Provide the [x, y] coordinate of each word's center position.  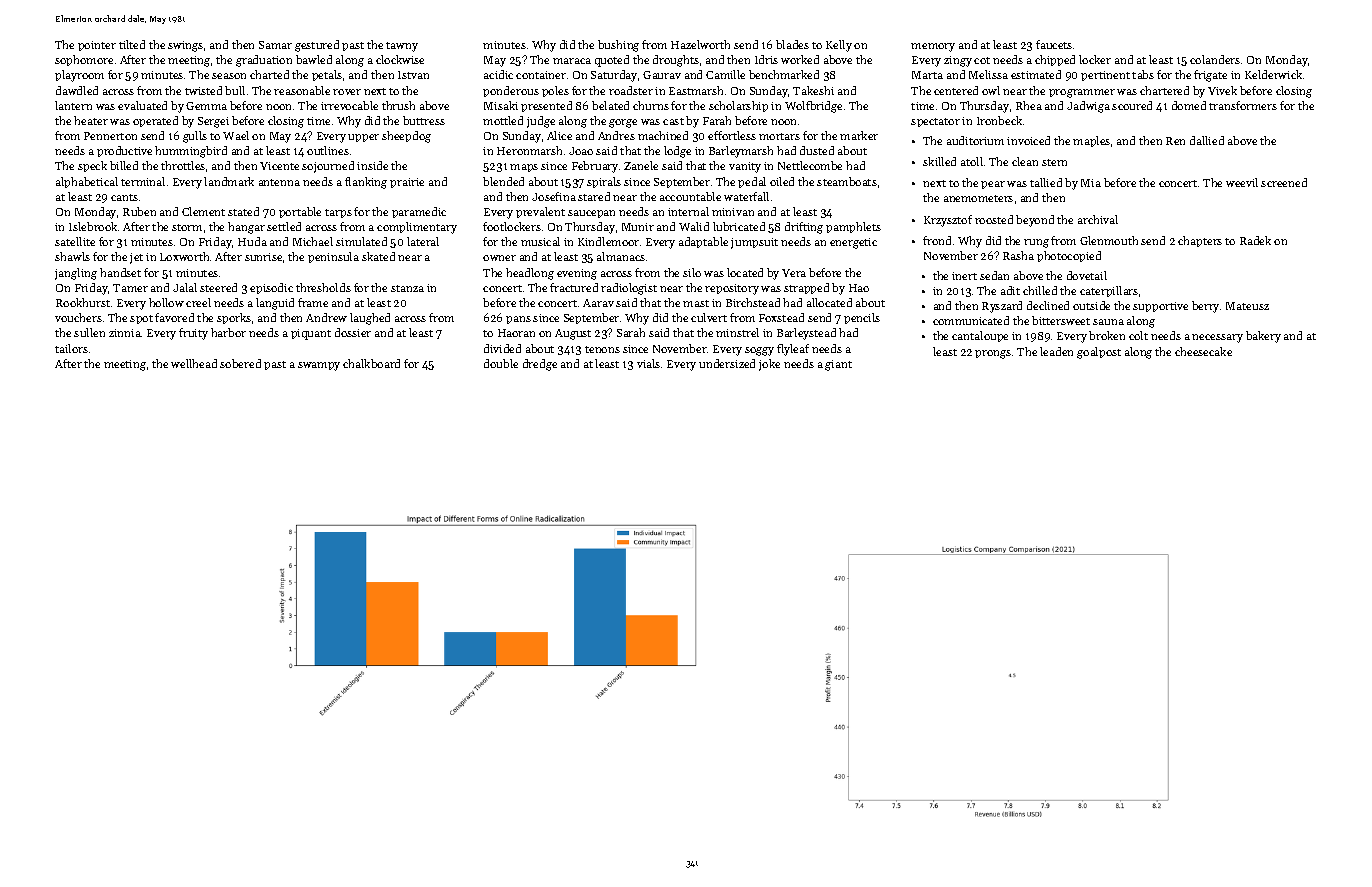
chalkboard [371, 363]
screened [1284, 182]
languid [275, 304]
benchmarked [784, 74]
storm [187, 227]
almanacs [621, 256]
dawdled [77, 90]
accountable [690, 196]
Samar [275, 45]
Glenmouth [1109, 240]
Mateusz [1247, 306]
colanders [1215, 59]
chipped [1055, 60]
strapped [806, 288]
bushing [618, 46]
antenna [279, 182]
